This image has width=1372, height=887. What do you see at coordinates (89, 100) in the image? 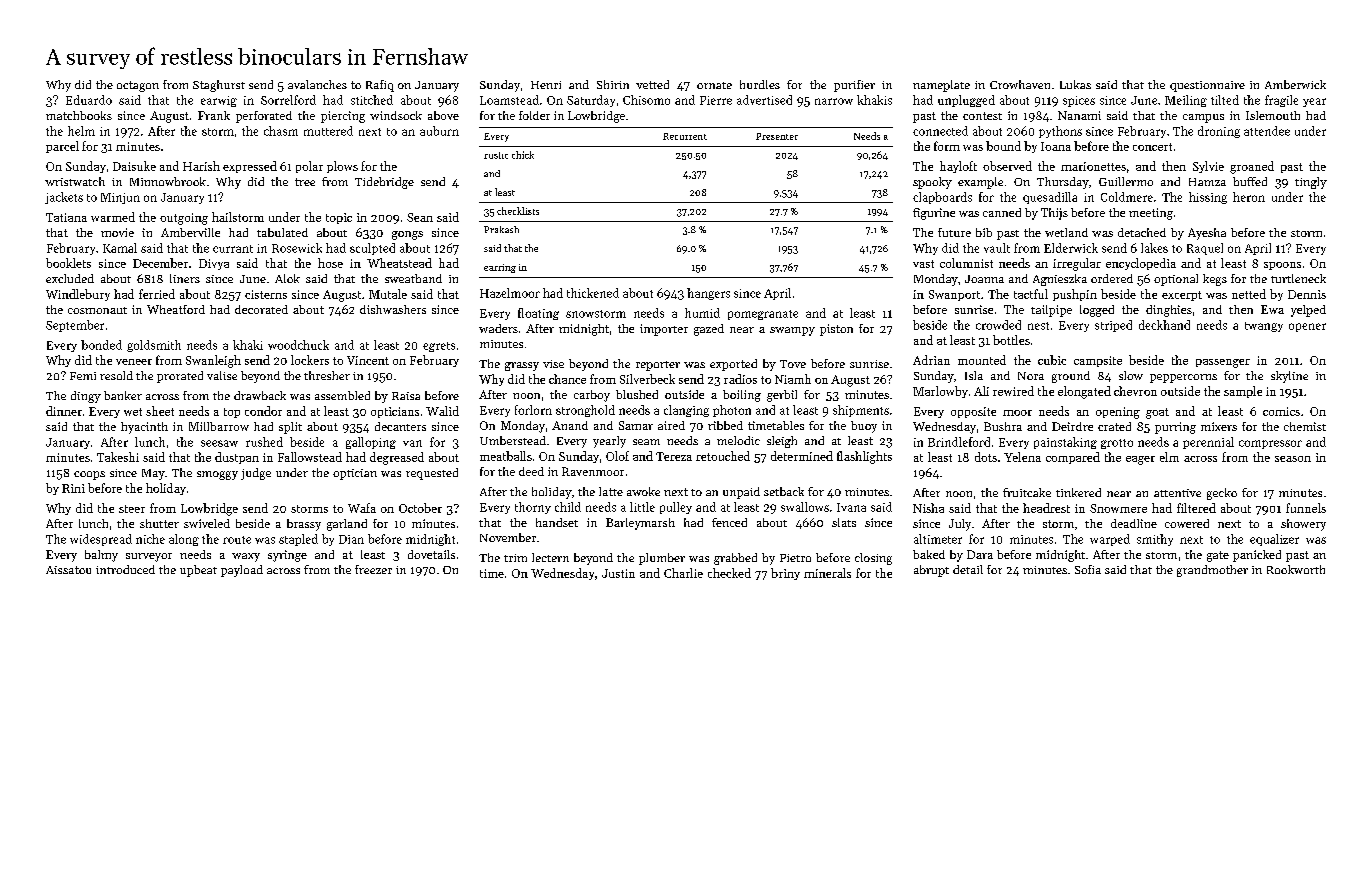
I see `Eduardo` at bounding box center [89, 100].
